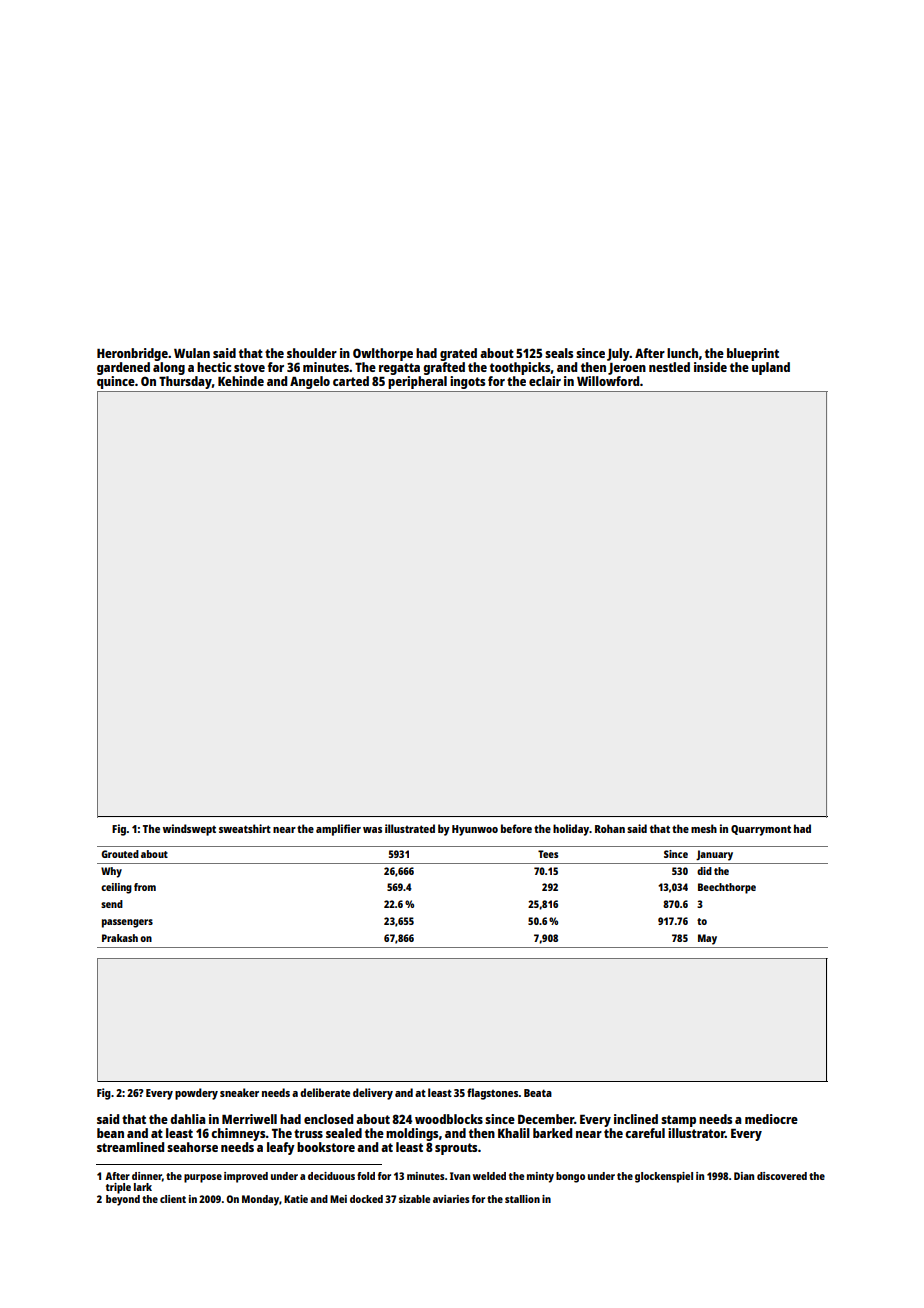 The height and width of the screenshot is (1308, 924). I want to click on Kehinde, so click(241, 381).
